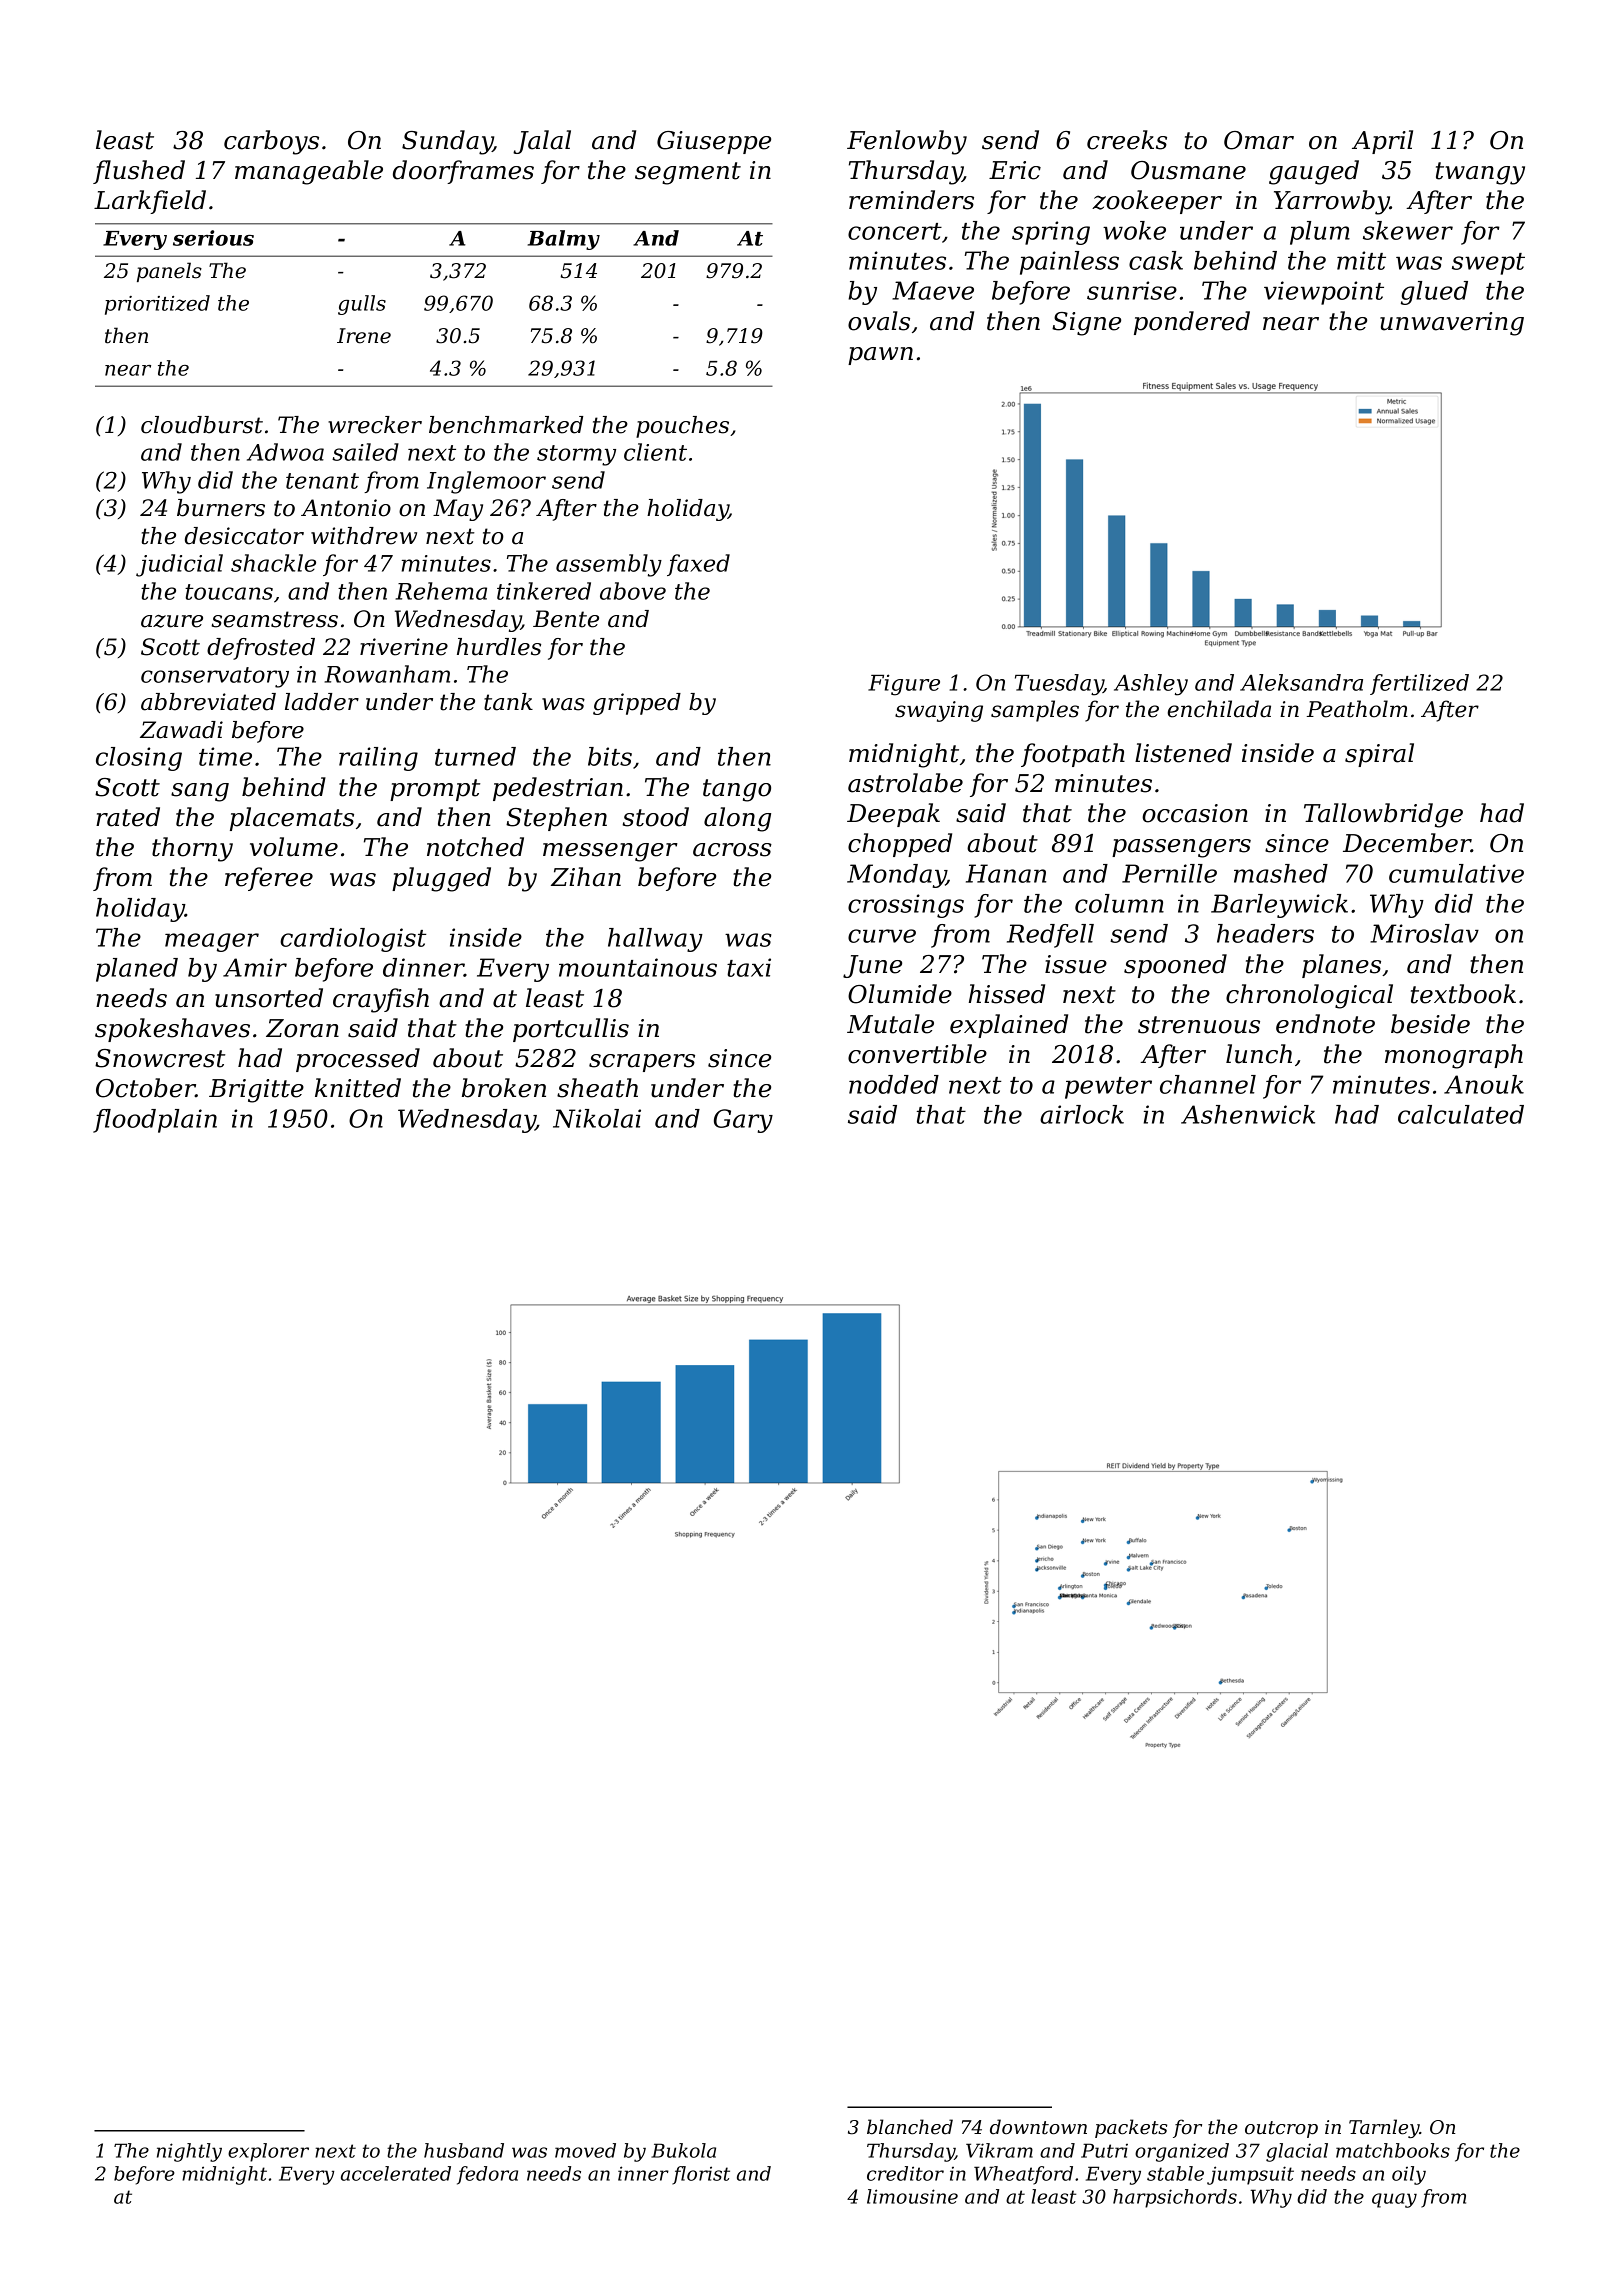 The width and height of the document is (1620, 2292). What do you see at coordinates (1281, 2129) in the document?
I see `outcrop` at bounding box center [1281, 2129].
